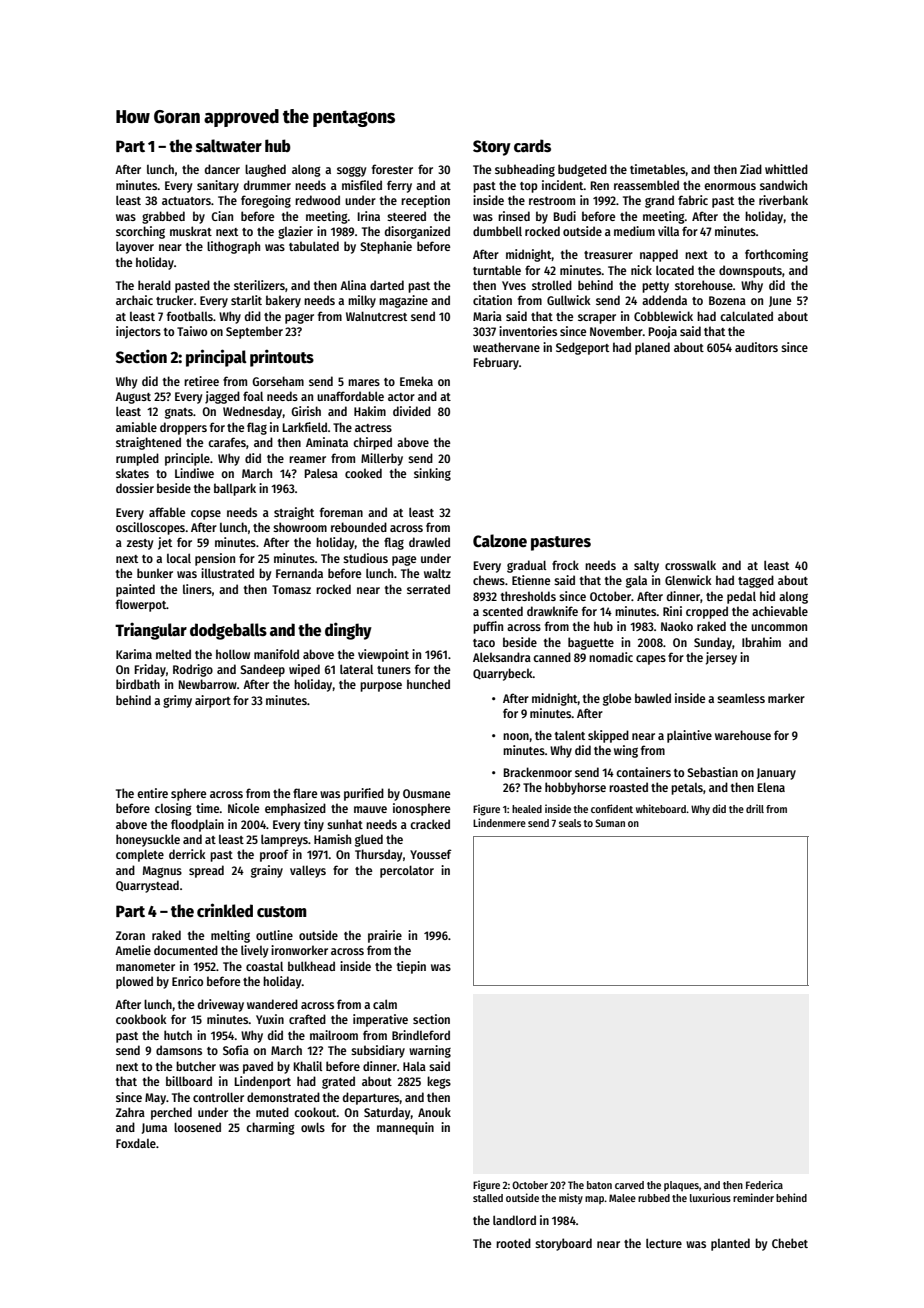 This screenshot has width=924, height=1308. Describe the element at coordinates (646, 185) in the screenshot. I see `reassembled` at that location.
